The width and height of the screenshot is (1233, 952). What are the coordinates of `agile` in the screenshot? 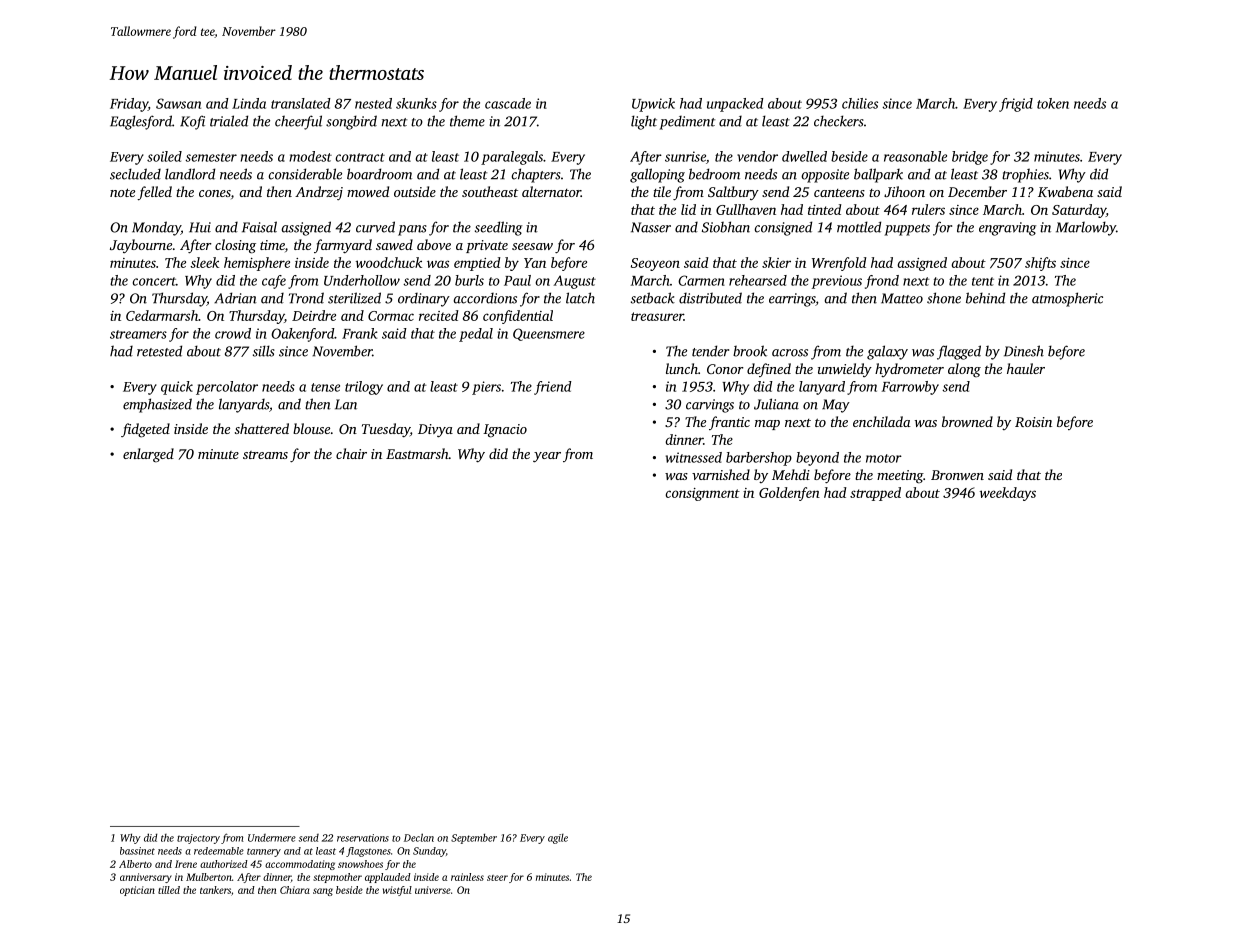 It's located at (558, 839).
